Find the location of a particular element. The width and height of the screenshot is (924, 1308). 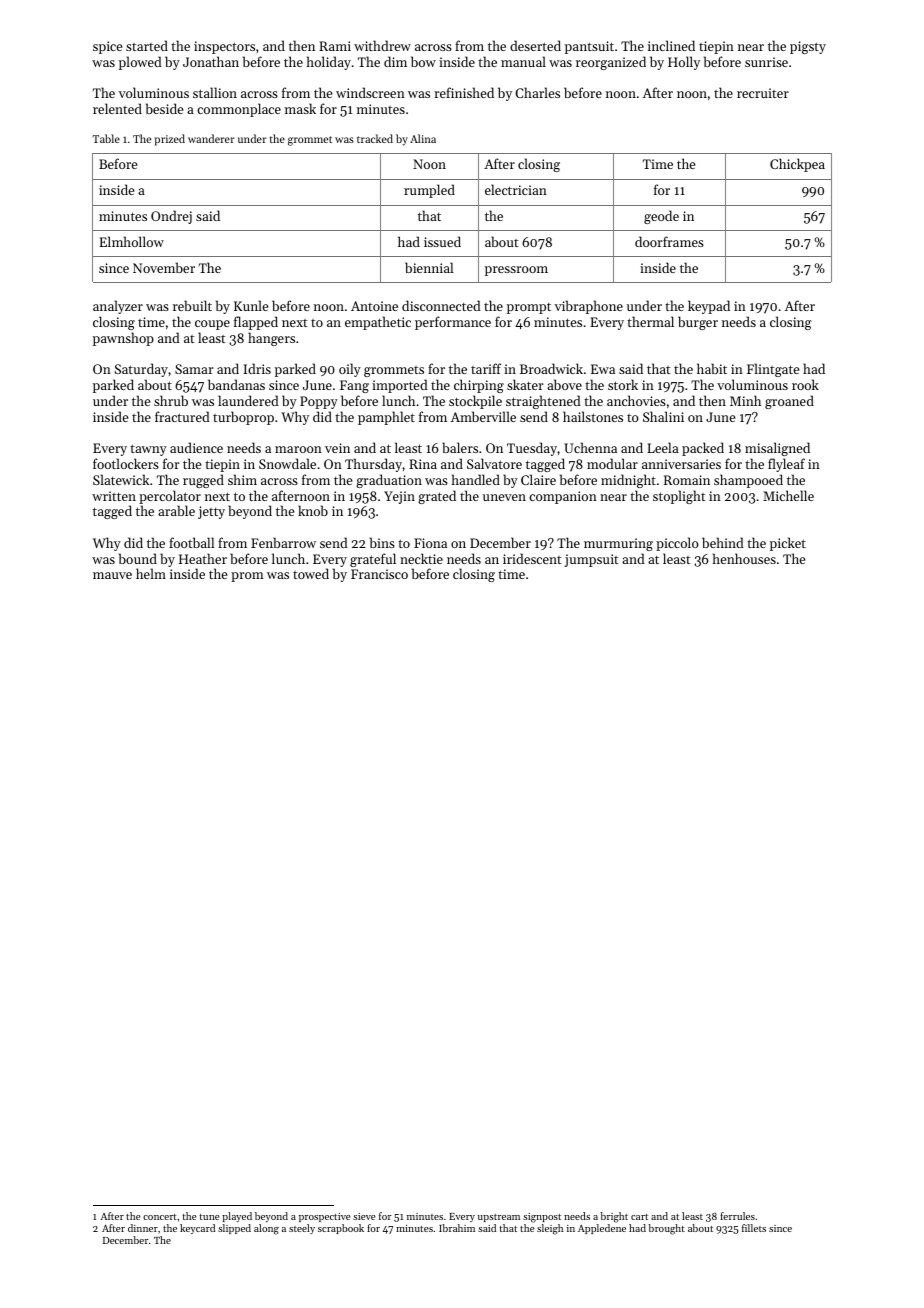

Chickpea is located at coordinates (797, 165).
